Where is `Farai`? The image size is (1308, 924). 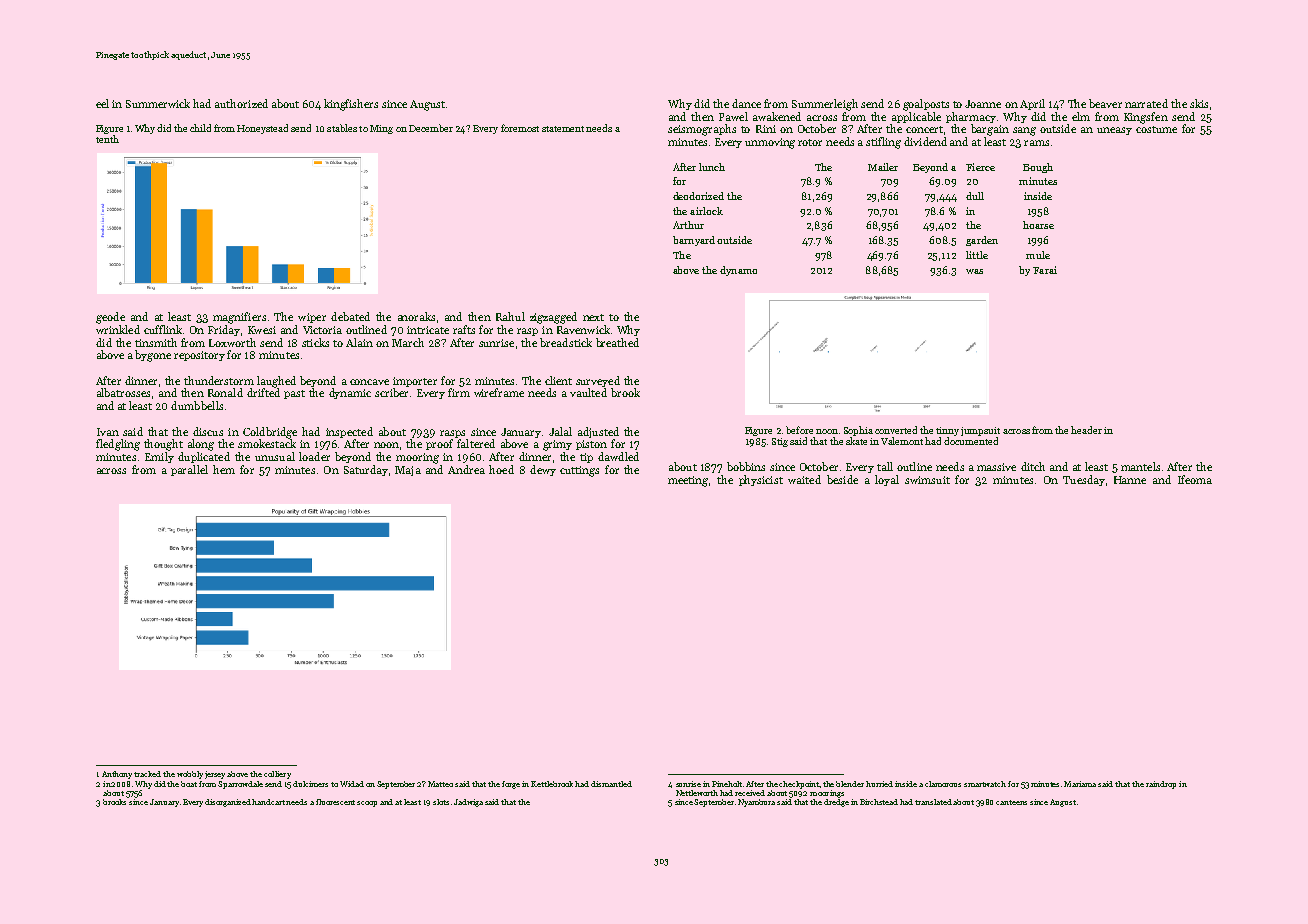
Farai is located at coordinates (1045, 270).
